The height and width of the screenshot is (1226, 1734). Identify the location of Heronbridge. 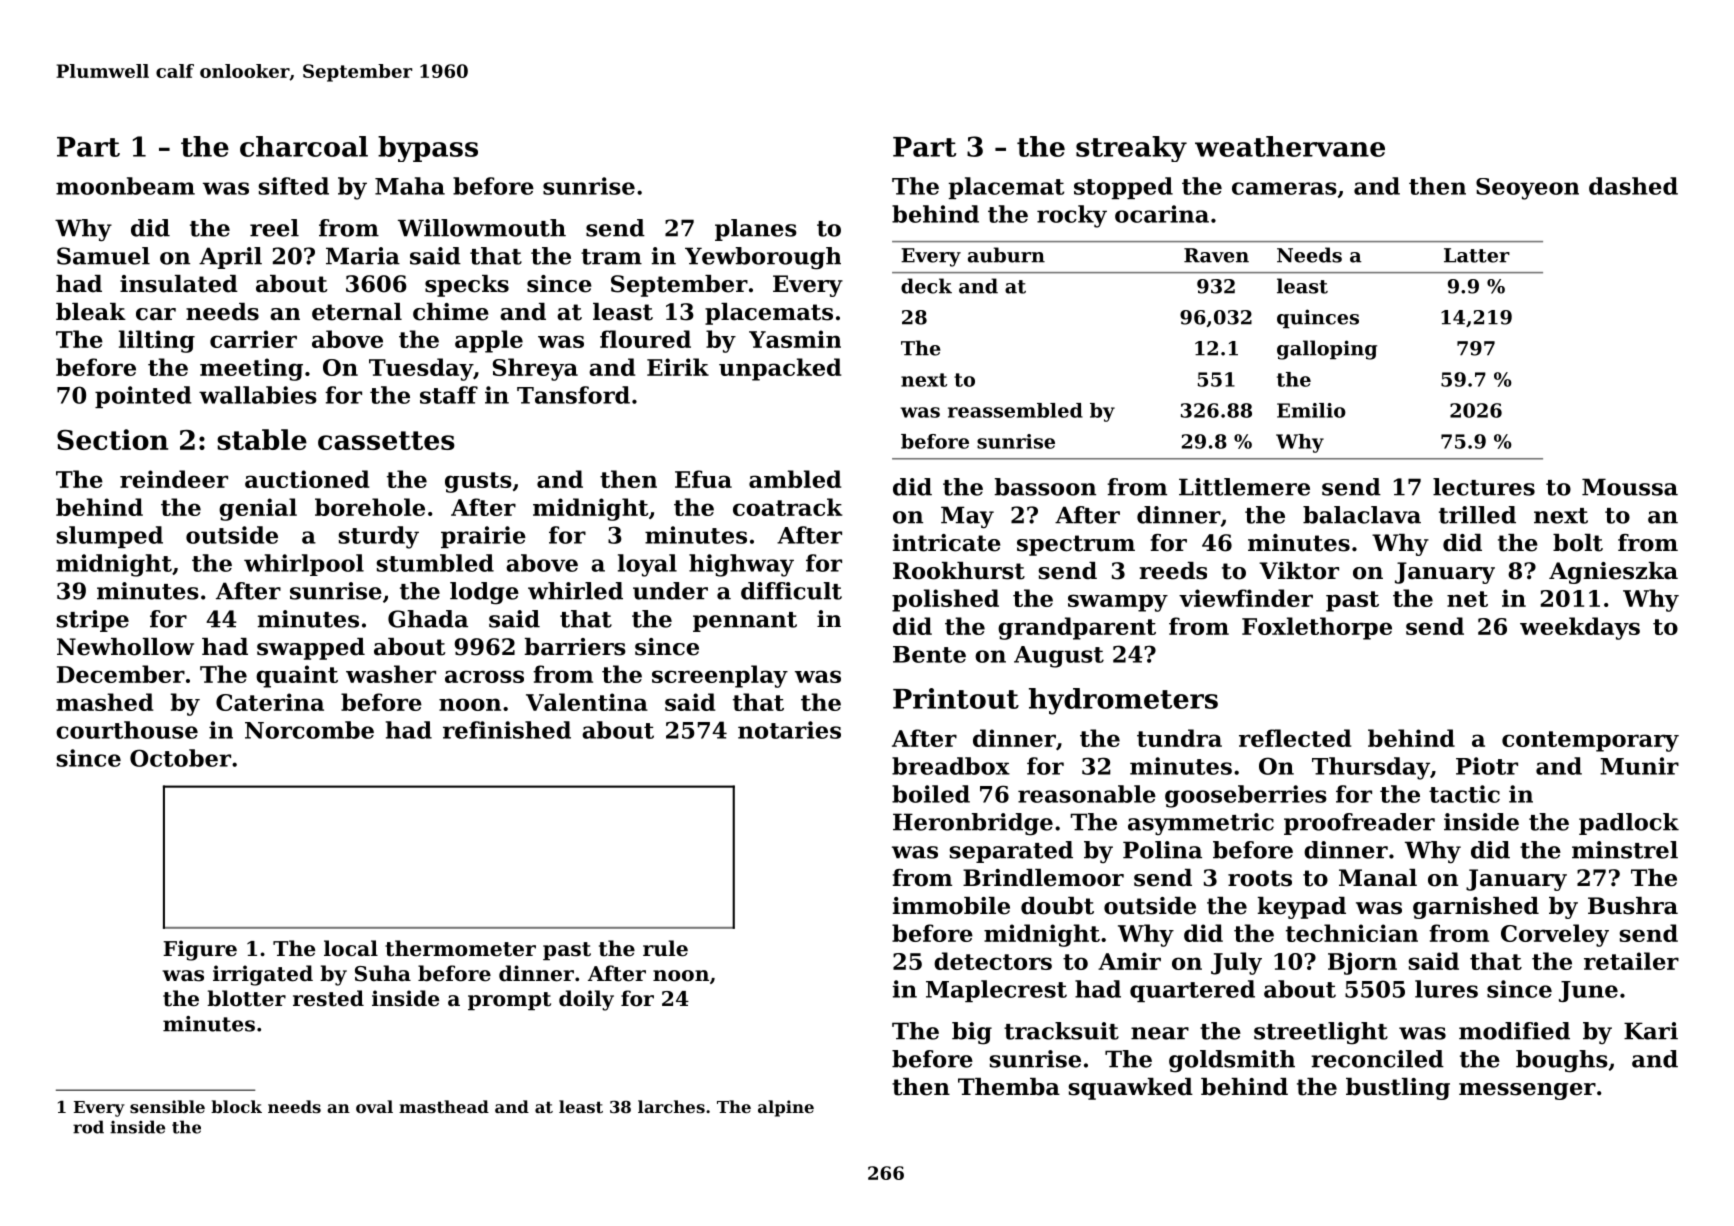
(973, 824).
